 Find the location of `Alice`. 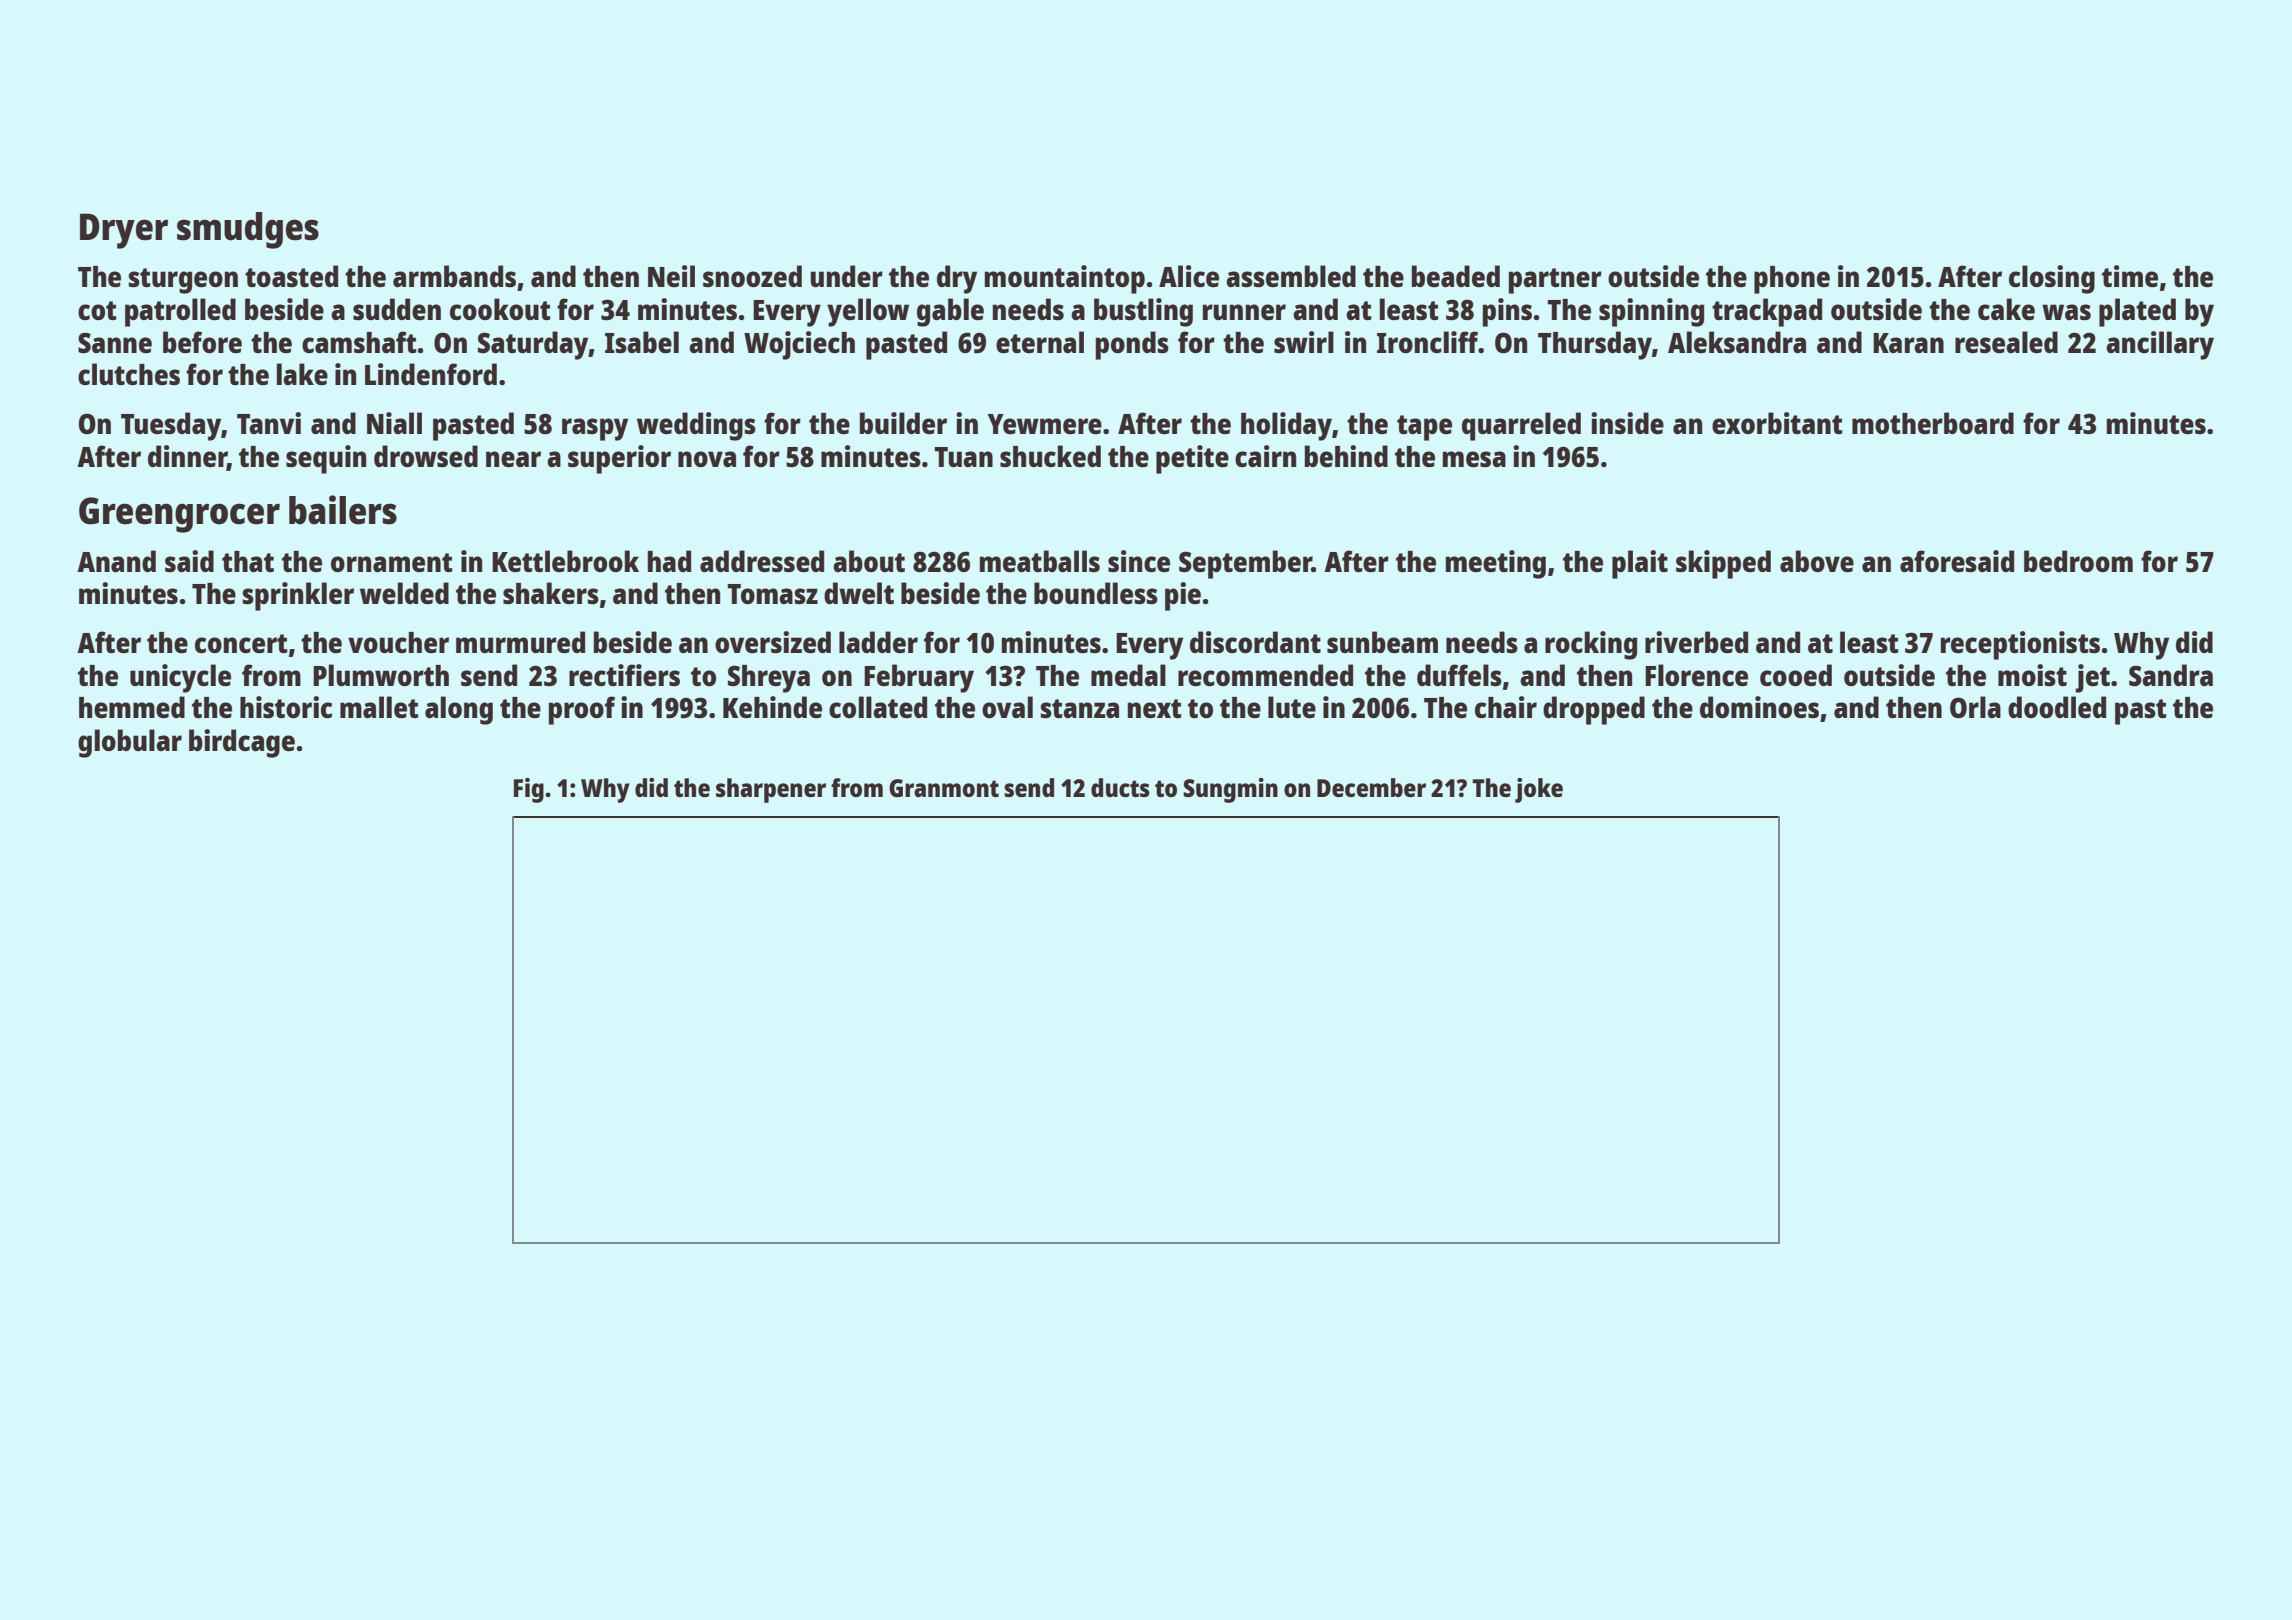

Alice is located at coordinates (1189, 276).
